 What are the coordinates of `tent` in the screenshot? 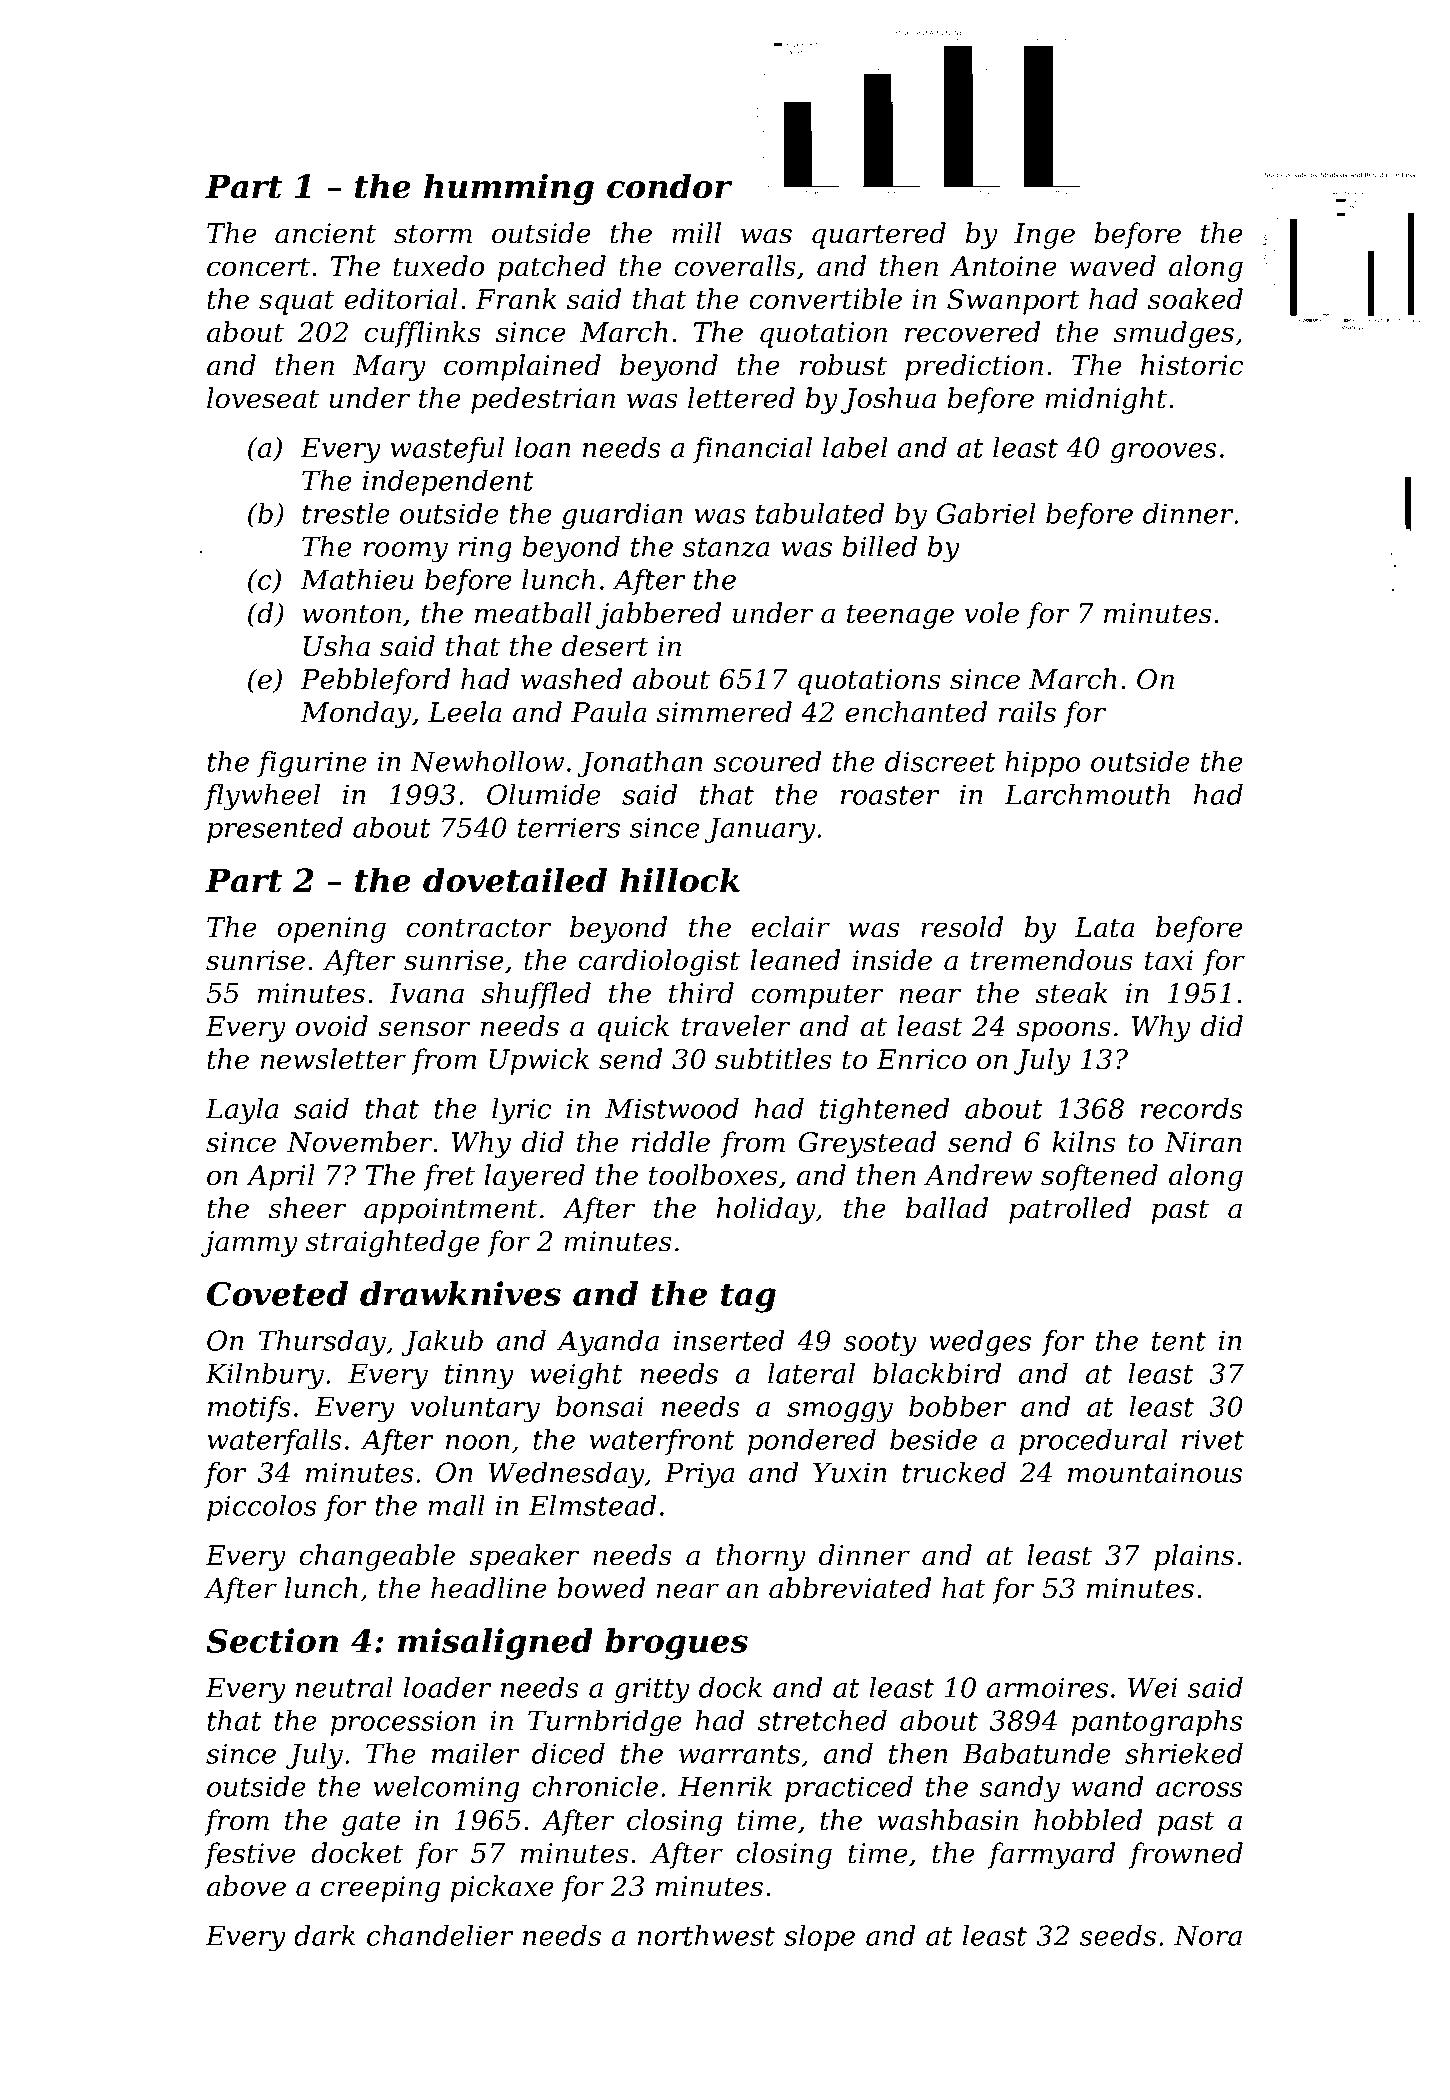 It's located at (1179, 1341).
